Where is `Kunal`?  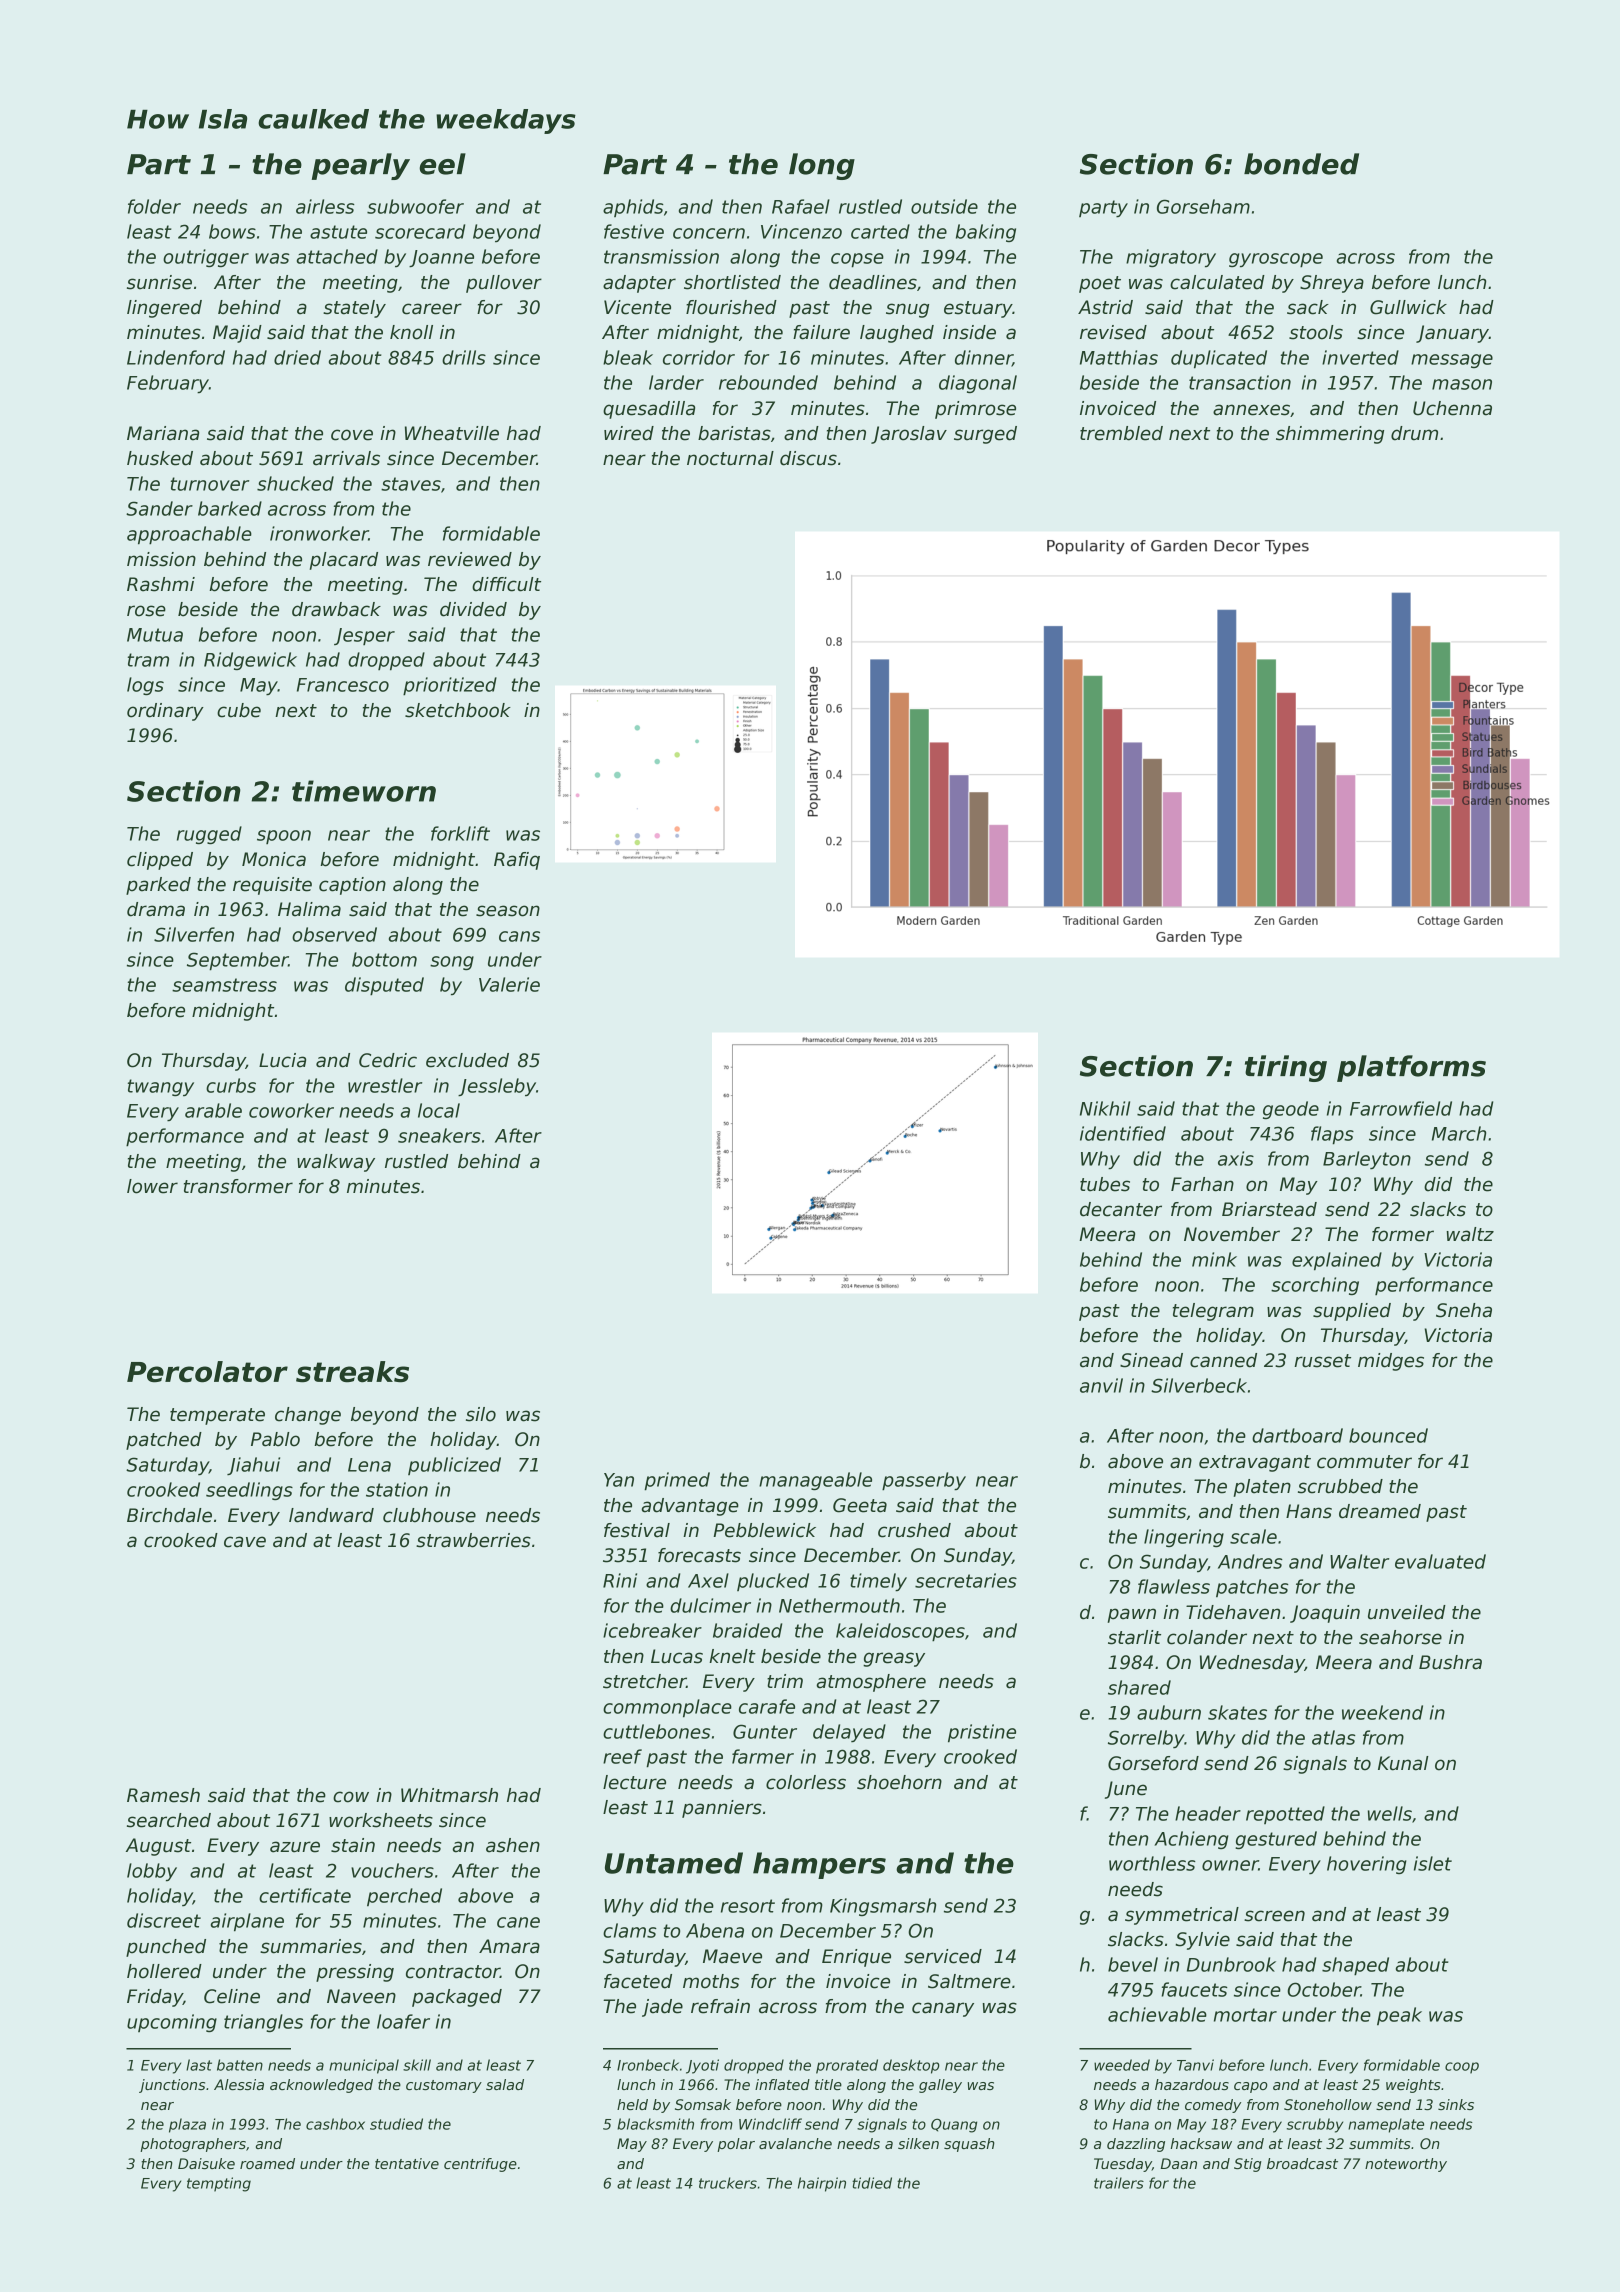 Kunal is located at coordinates (1403, 1763).
